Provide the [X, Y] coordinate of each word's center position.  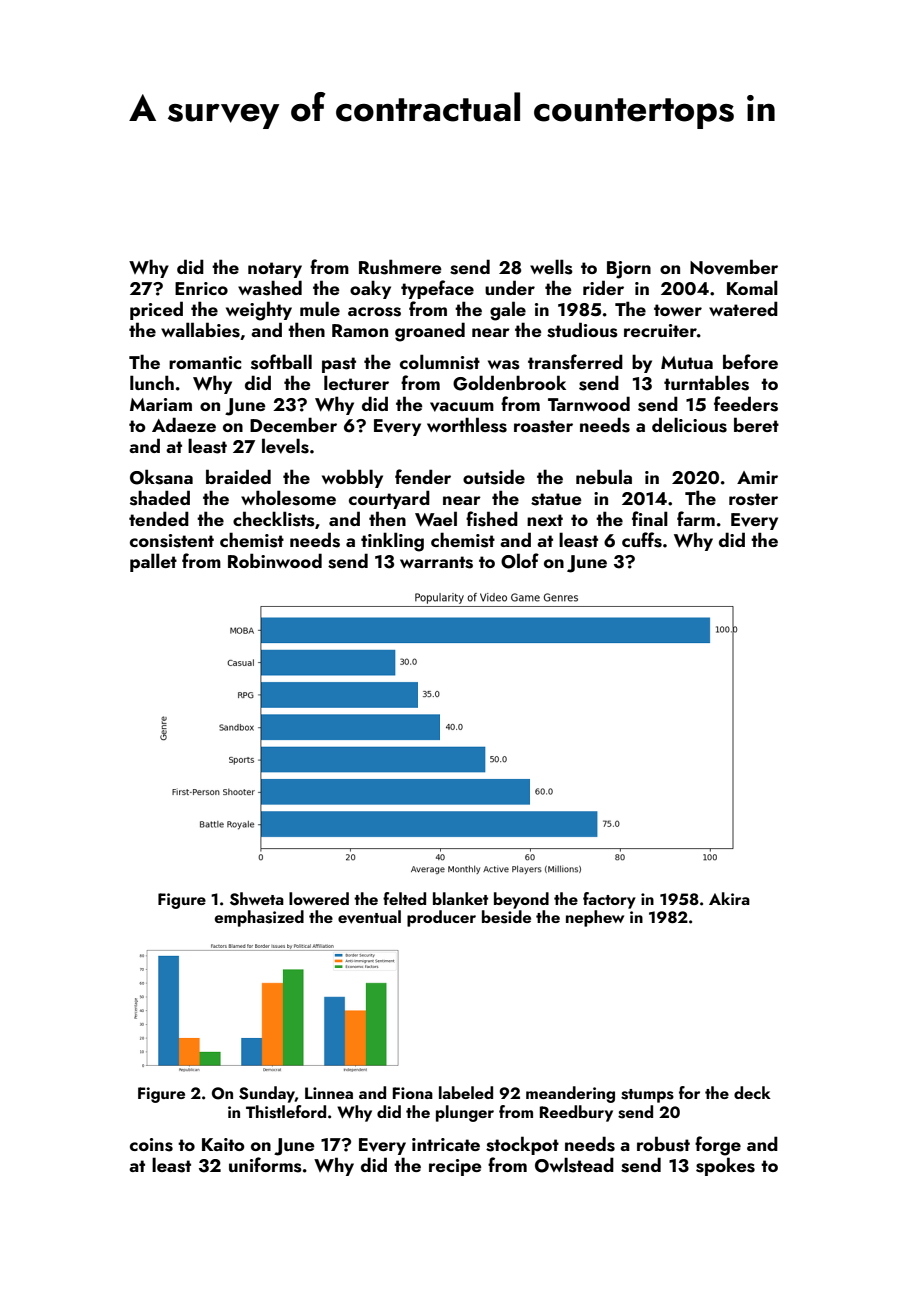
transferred [575, 362]
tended [159, 518]
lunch [152, 382]
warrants [436, 562]
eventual [369, 917]
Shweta [257, 899]
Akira [729, 898]
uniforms [265, 1165]
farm [696, 518]
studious [582, 330]
